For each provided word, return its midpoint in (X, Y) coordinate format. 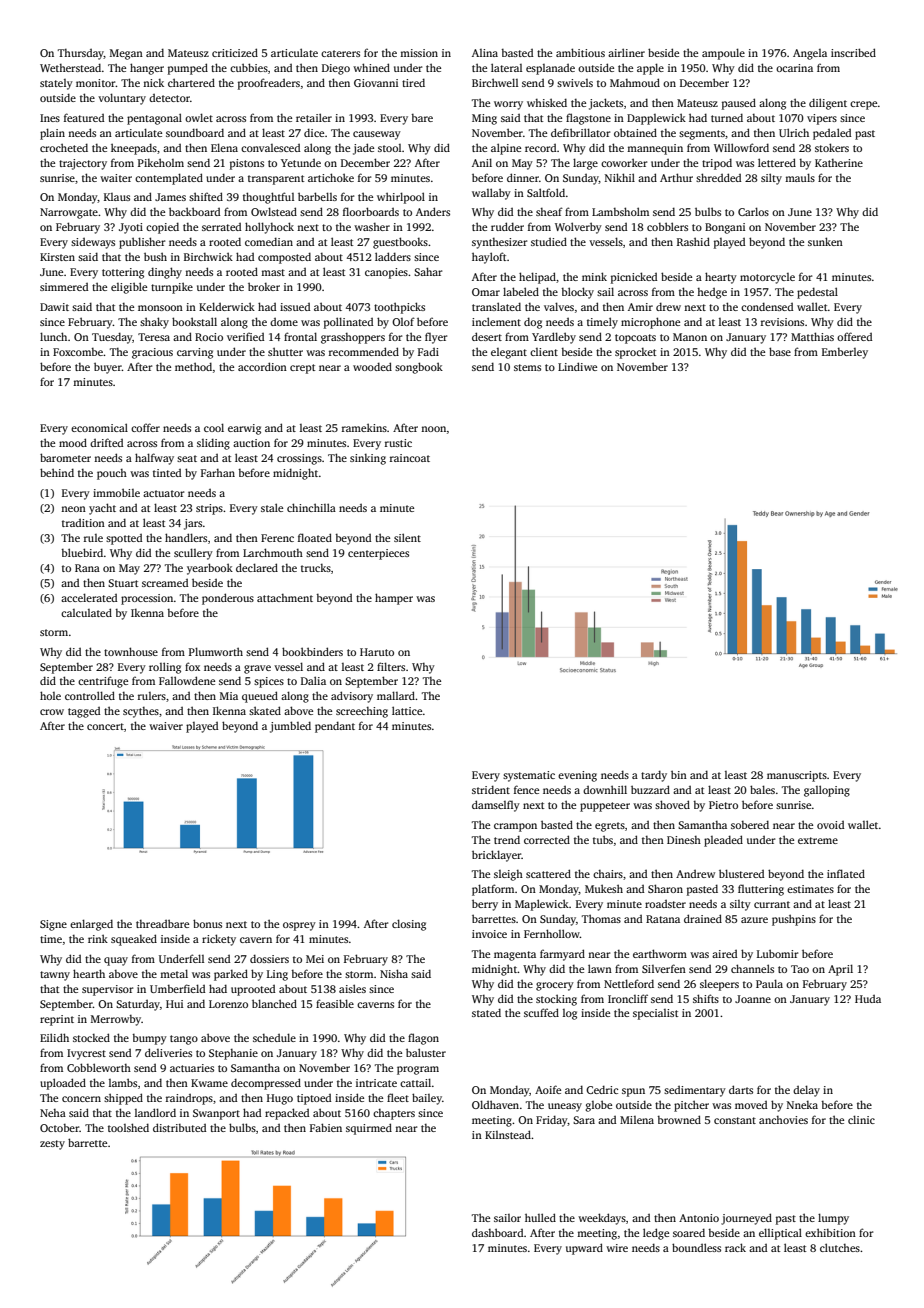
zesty (52, 1145)
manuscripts (797, 776)
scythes (141, 712)
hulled (540, 1217)
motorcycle (767, 278)
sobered (750, 824)
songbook (419, 368)
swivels (575, 83)
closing (409, 925)
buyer (108, 368)
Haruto (377, 652)
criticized (235, 52)
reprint (57, 1020)
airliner (626, 52)
